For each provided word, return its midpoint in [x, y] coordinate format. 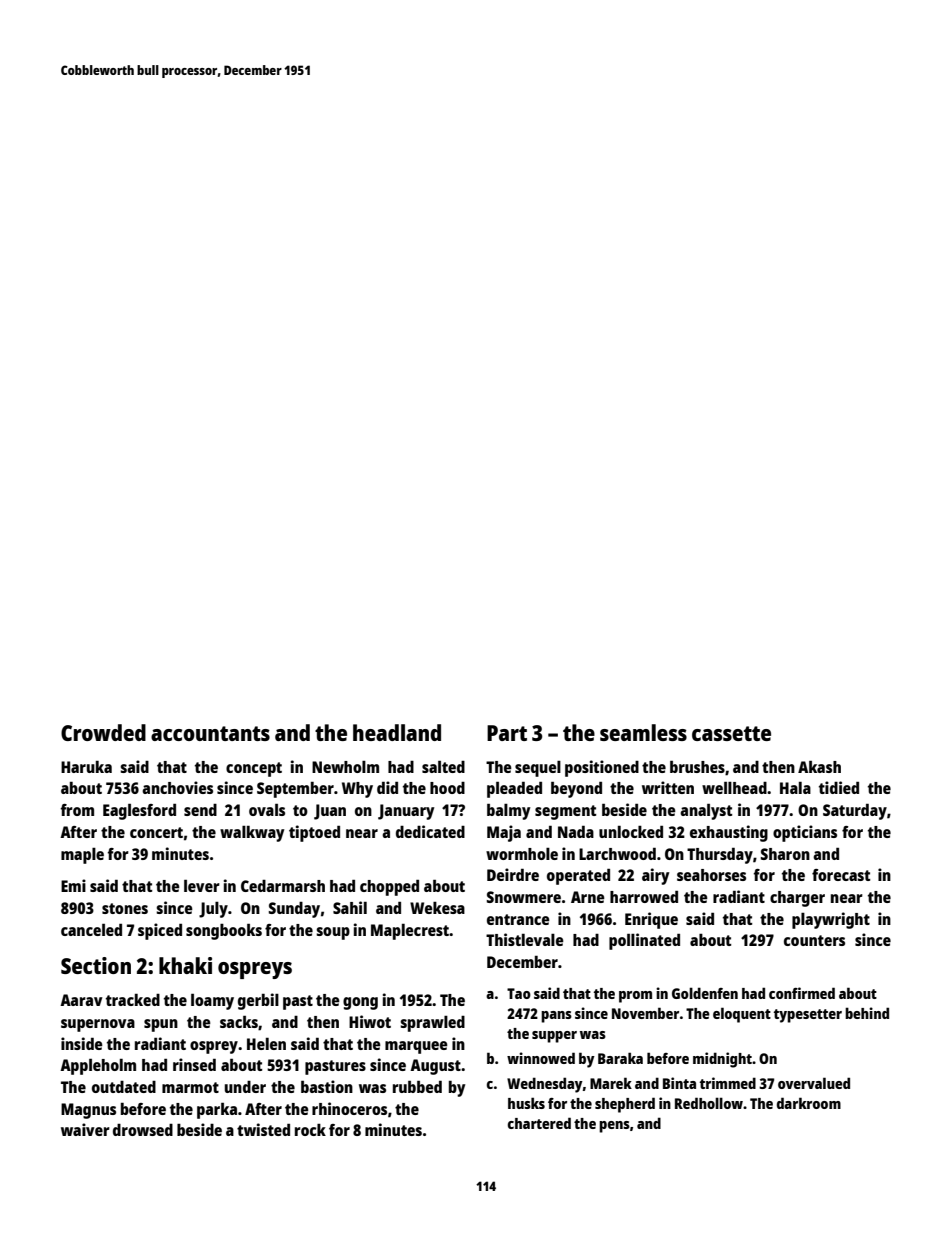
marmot [190, 1087]
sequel [538, 769]
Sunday [294, 910]
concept [254, 769]
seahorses [711, 875]
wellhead [734, 787]
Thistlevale [525, 939]
